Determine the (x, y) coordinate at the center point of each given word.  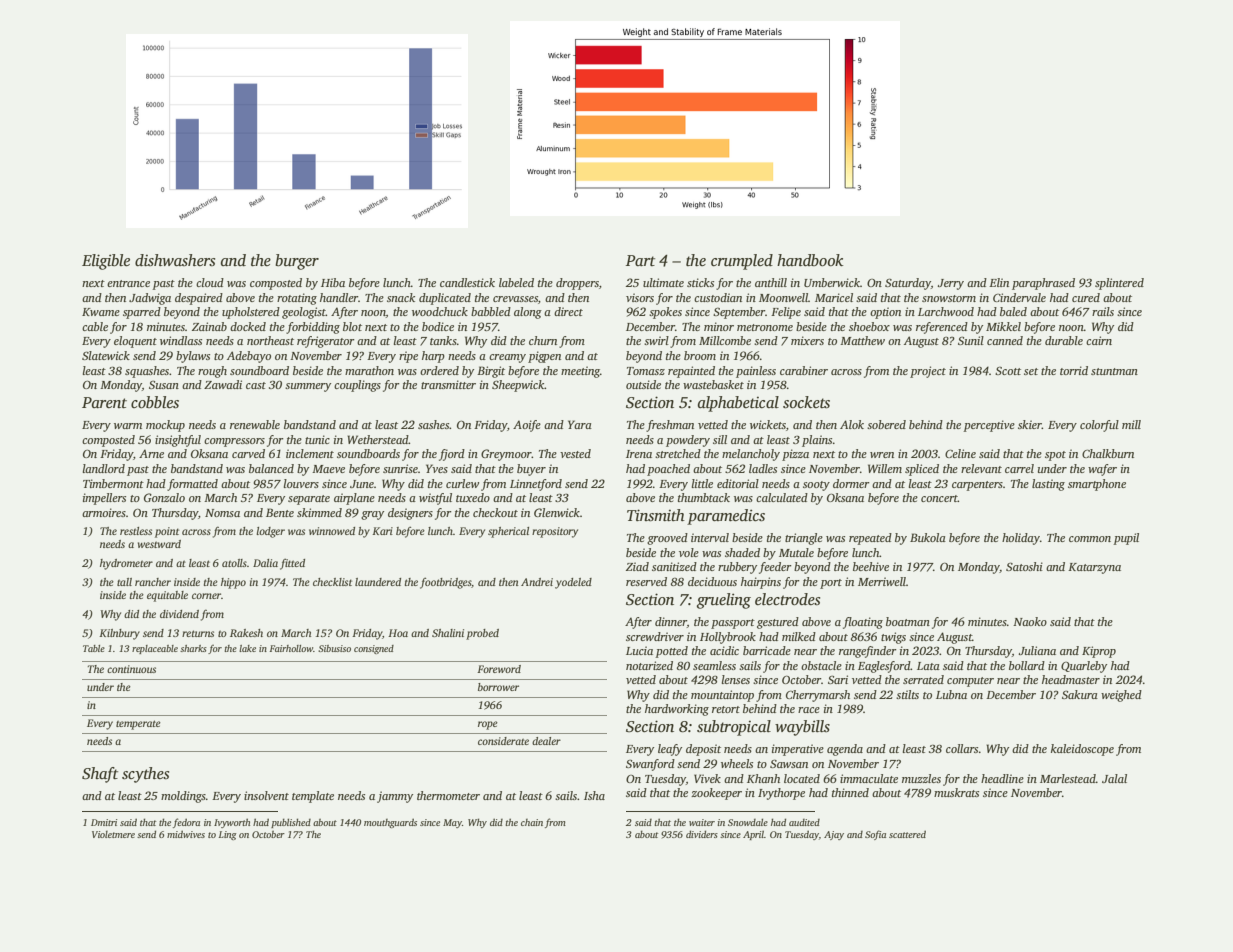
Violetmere (113, 834)
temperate (138, 725)
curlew (462, 483)
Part (640, 260)
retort (726, 709)
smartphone (1097, 485)
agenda (845, 750)
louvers (301, 483)
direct (568, 311)
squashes (147, 372)
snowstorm (949, 298)
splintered (1119, 284)
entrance (128, 283)
